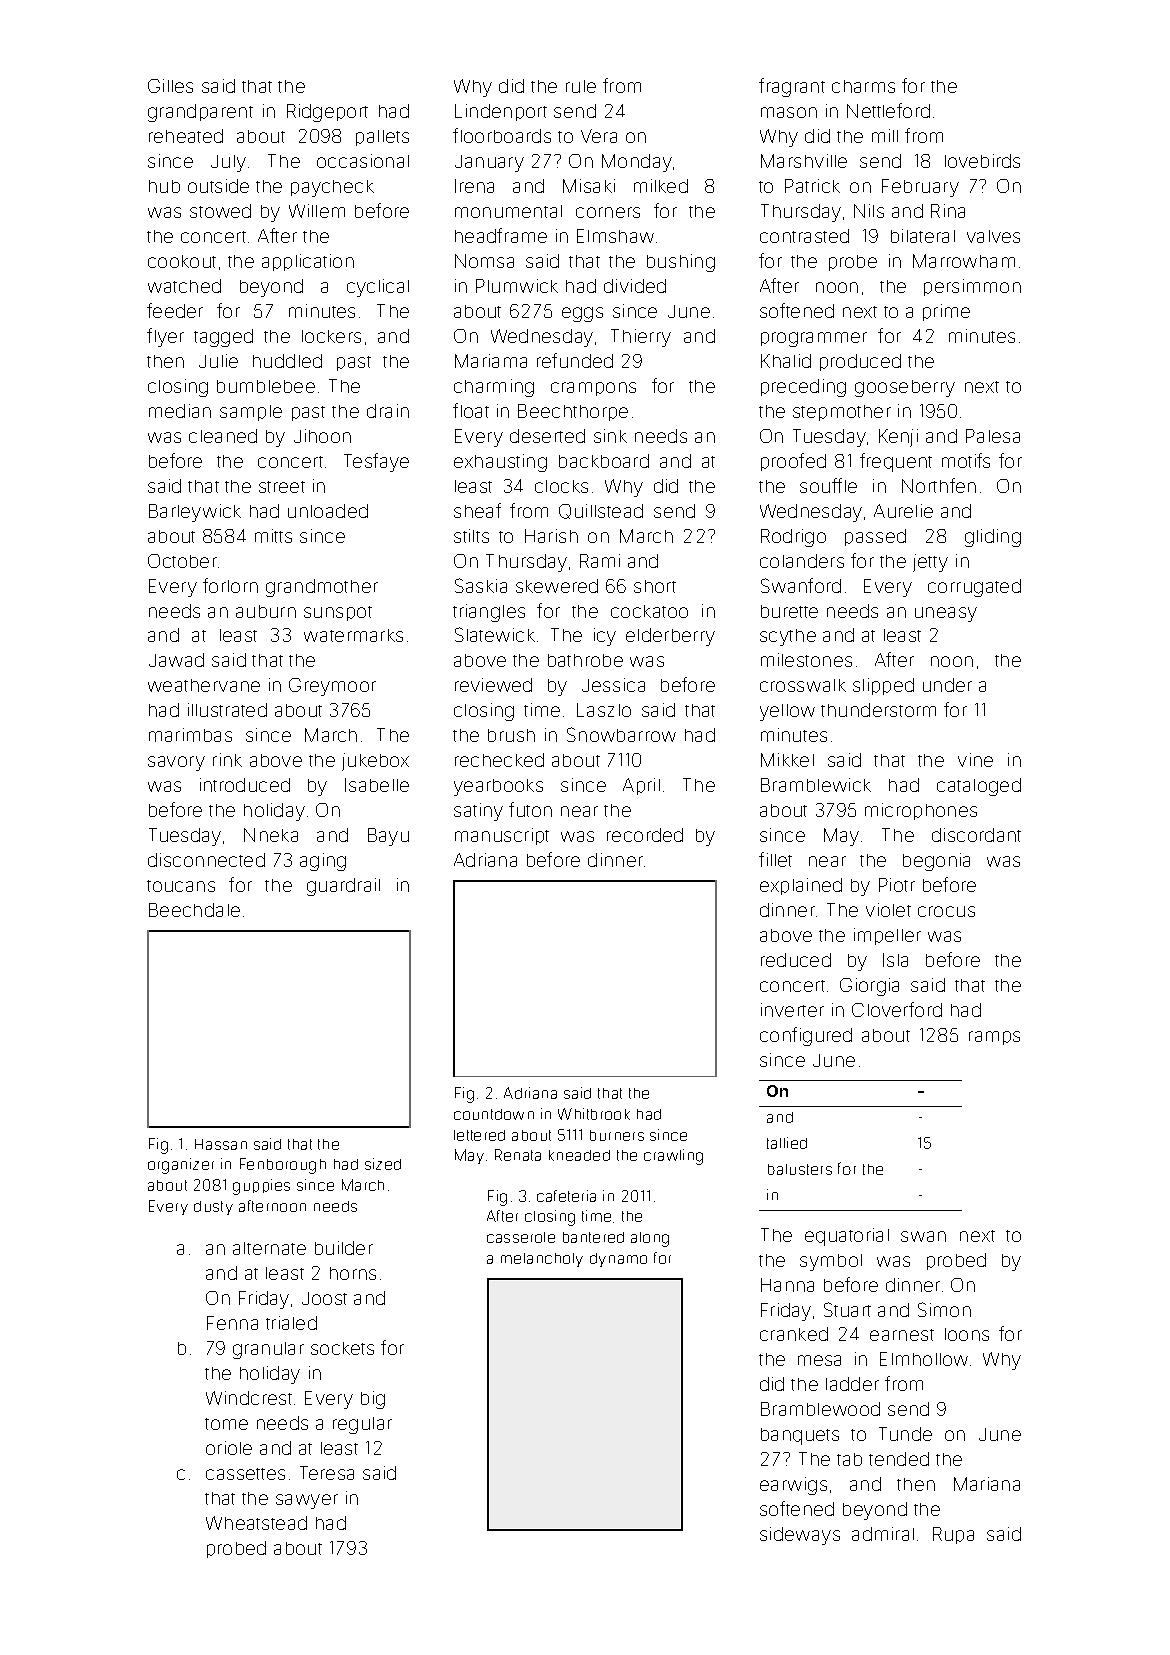  I want to click on cranked, so click(794, 1334).
